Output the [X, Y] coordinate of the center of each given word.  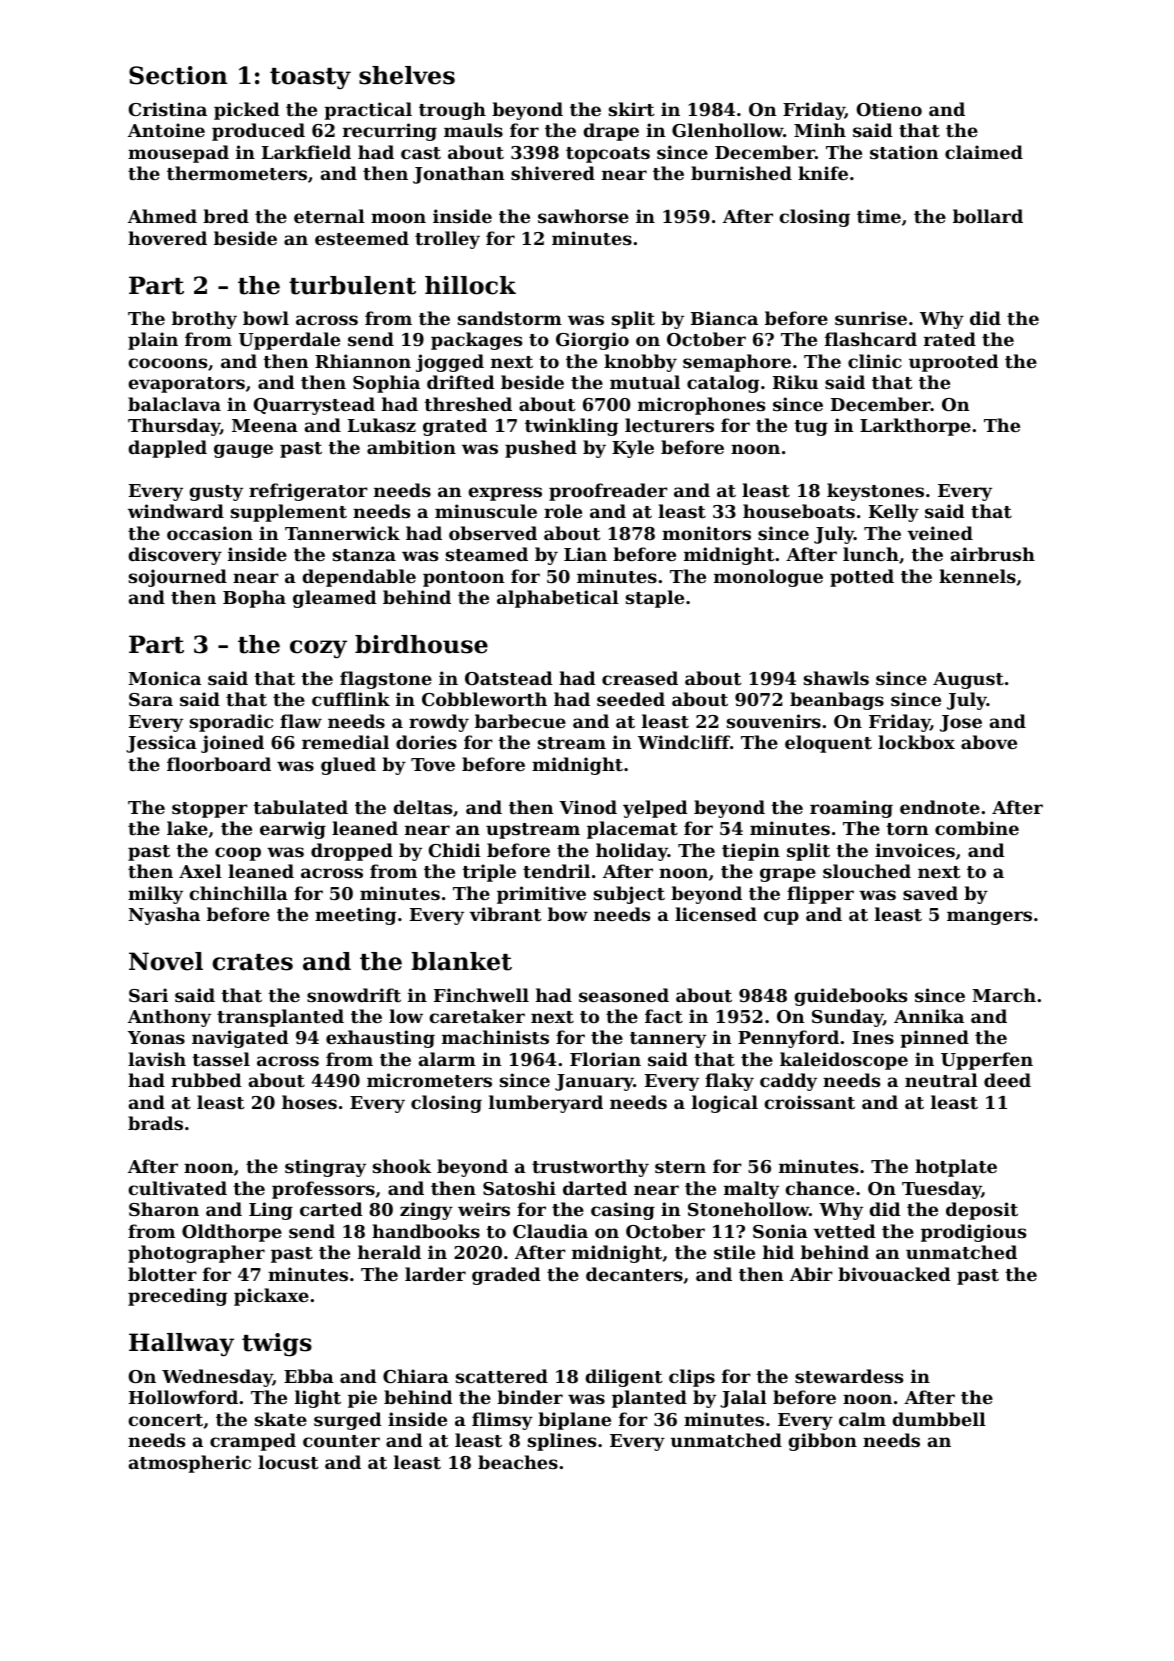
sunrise [871, 318]
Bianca [724, 318]
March [1004, 995]
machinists [495, 1037]
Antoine [166, 130]
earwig [293, 830]
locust [288, 1462]
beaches [518, 1462]
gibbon [822, 1442]
